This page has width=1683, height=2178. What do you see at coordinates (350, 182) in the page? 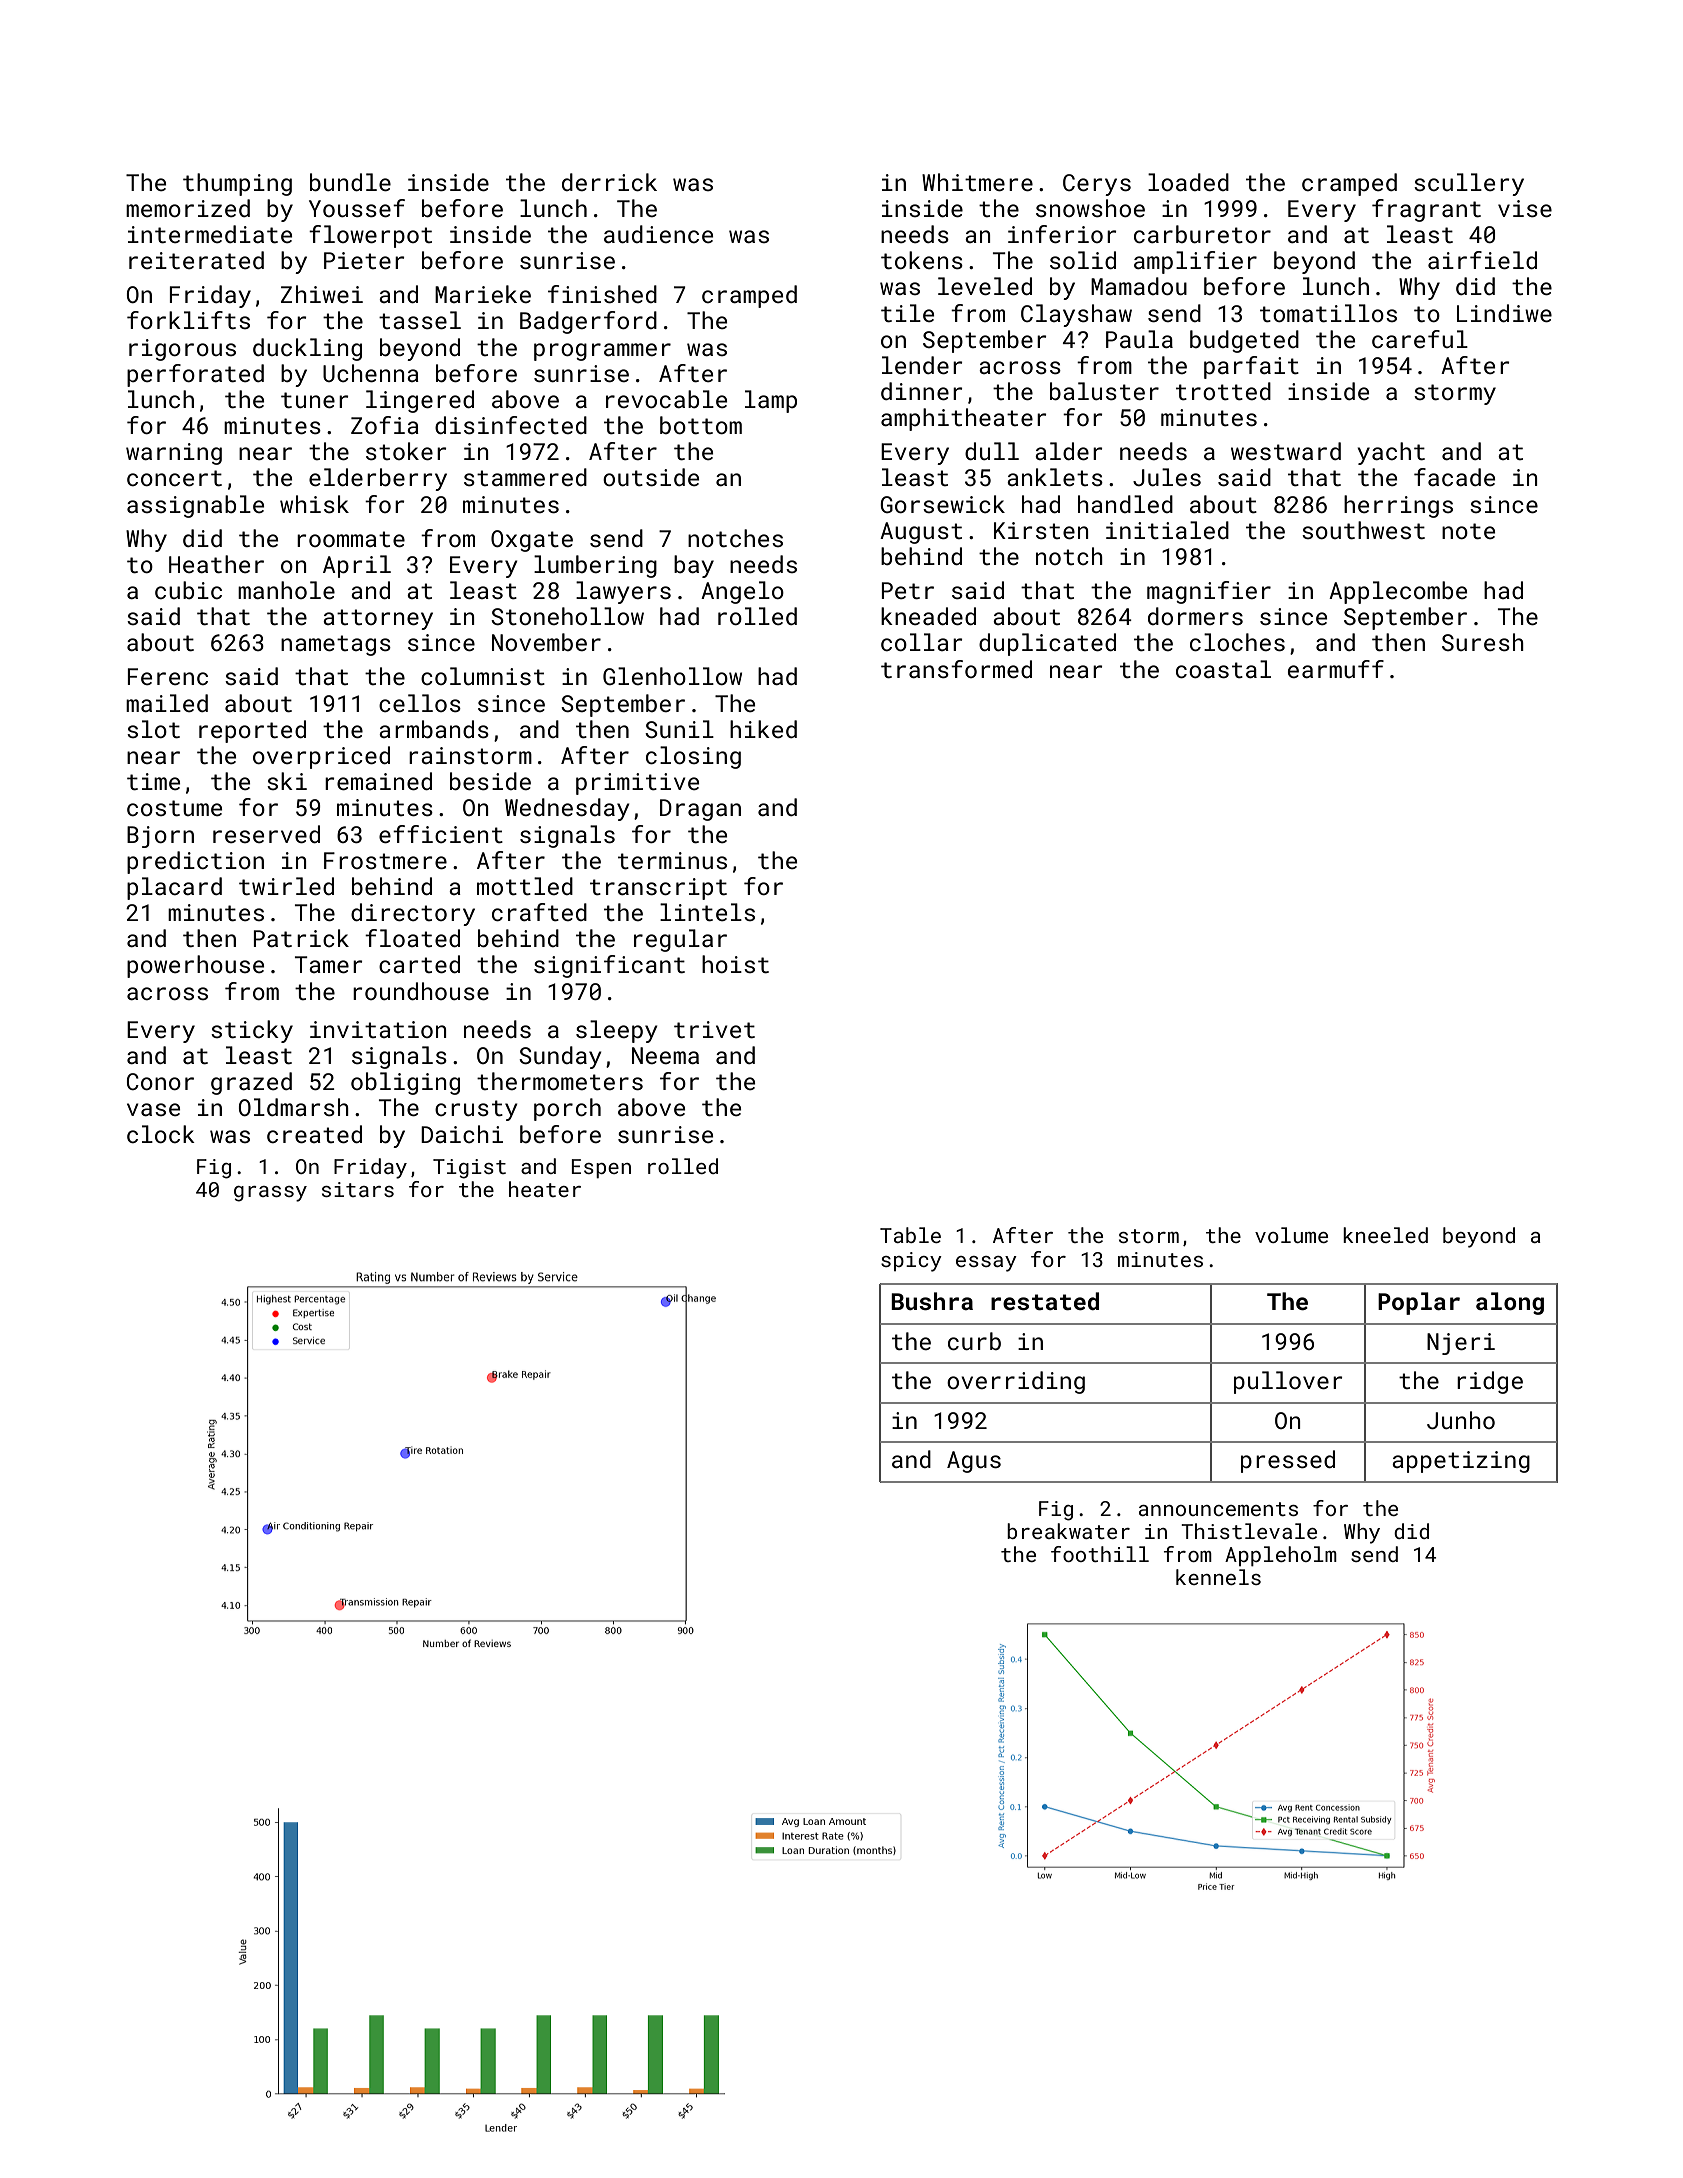
I see `bundle` at bounding box center [350, 182].
